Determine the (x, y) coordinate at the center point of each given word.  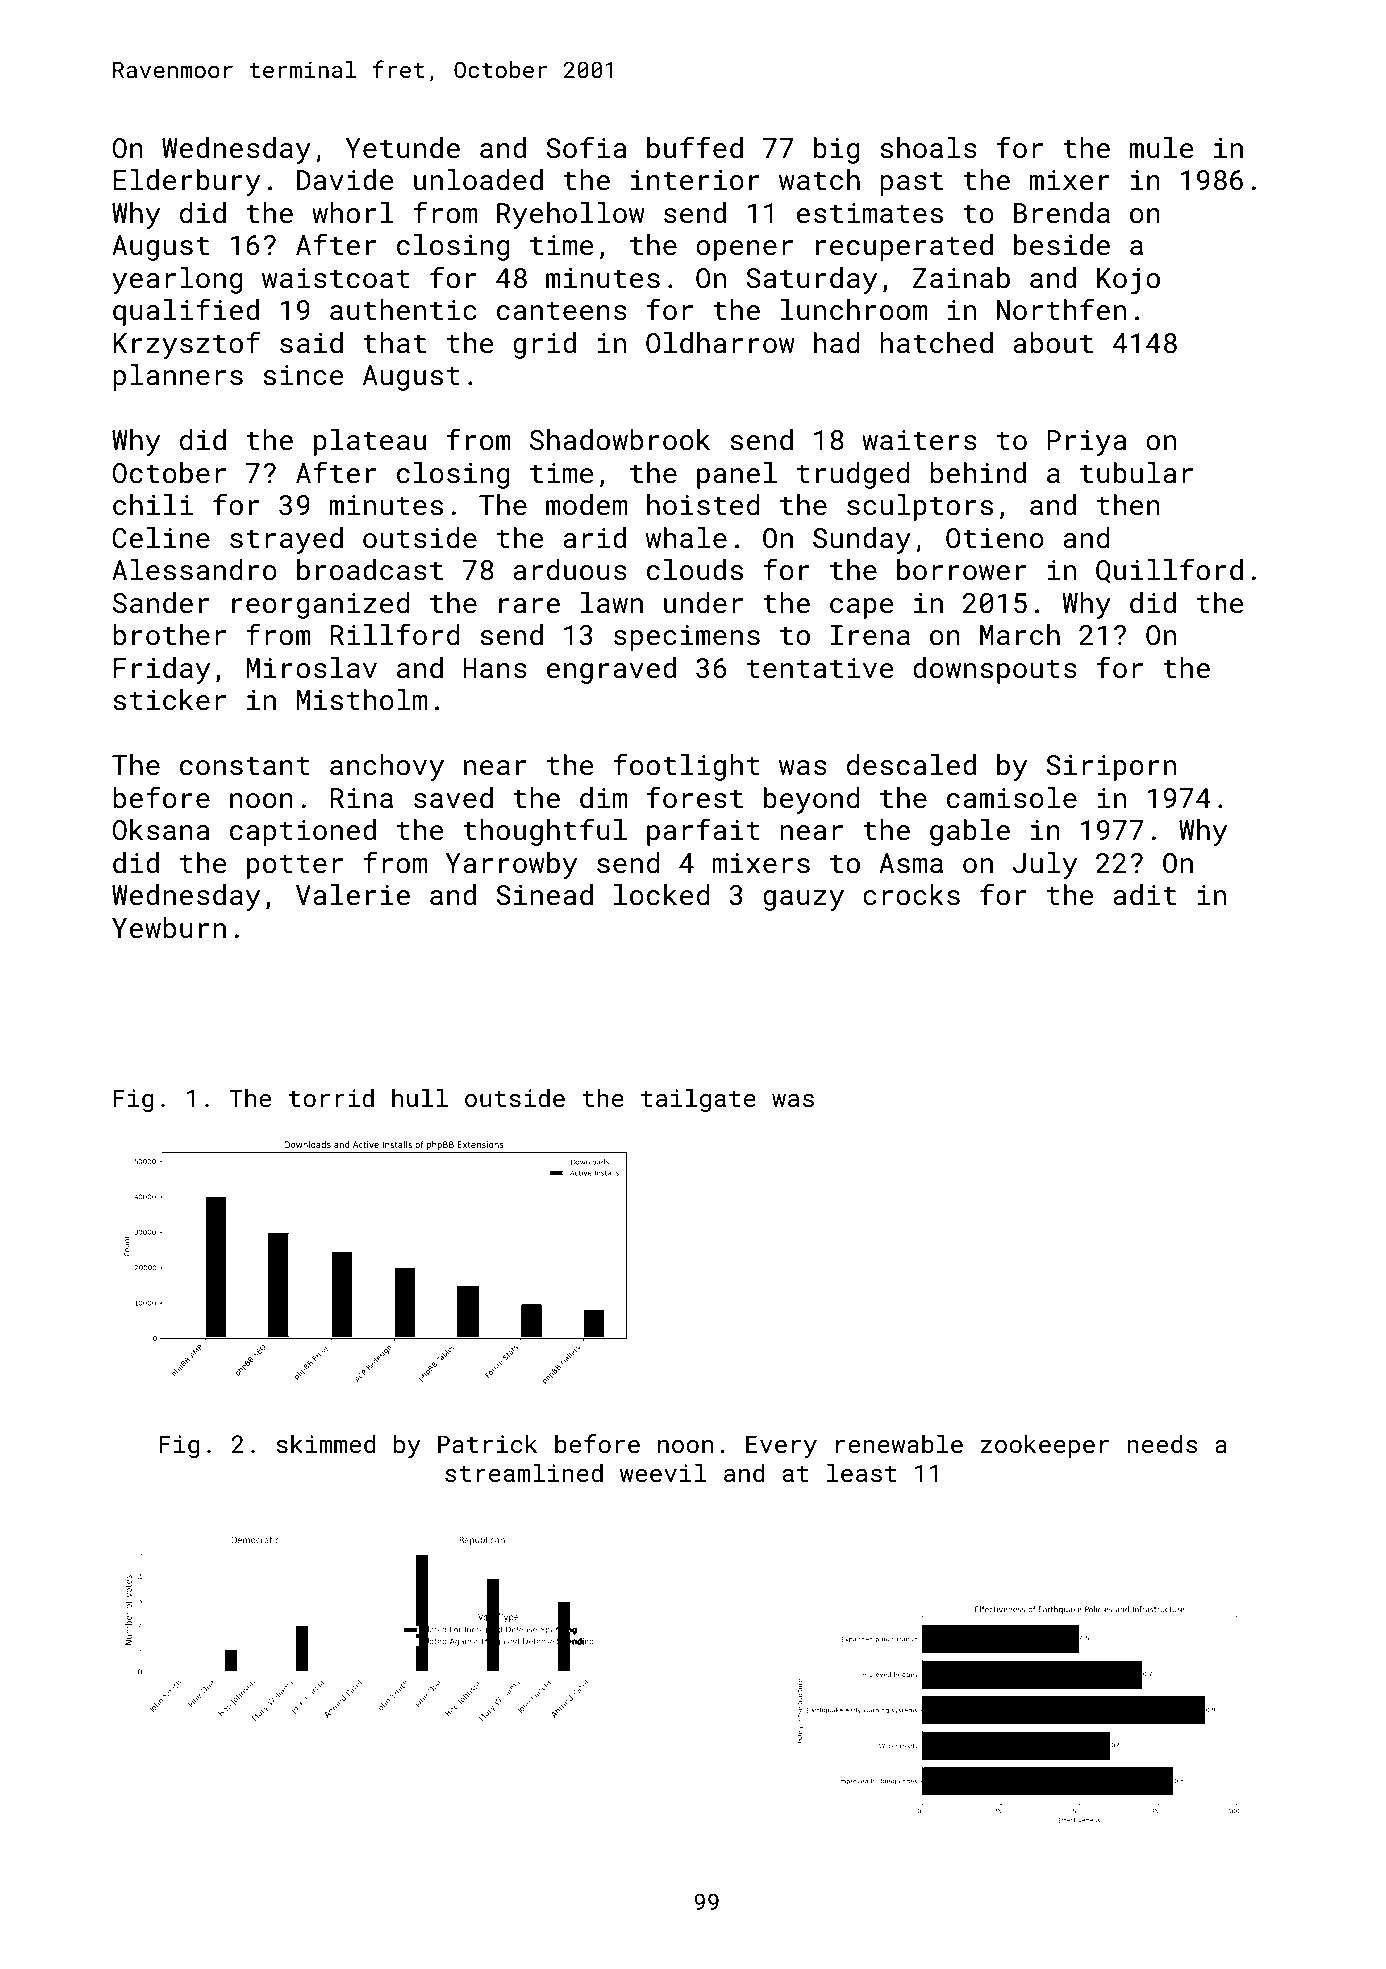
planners (178, 377)
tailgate (698, 1100)
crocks (911, 895)
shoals (929, 148)
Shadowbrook (620, 440)
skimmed (326, 1443)
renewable (899, 1443)
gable (970, 832)
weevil (663, 1472)
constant (245, 766)
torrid (331, 1097)
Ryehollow (571, 215)
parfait (703, 832)
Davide (345, 180)
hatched (936, 343)
